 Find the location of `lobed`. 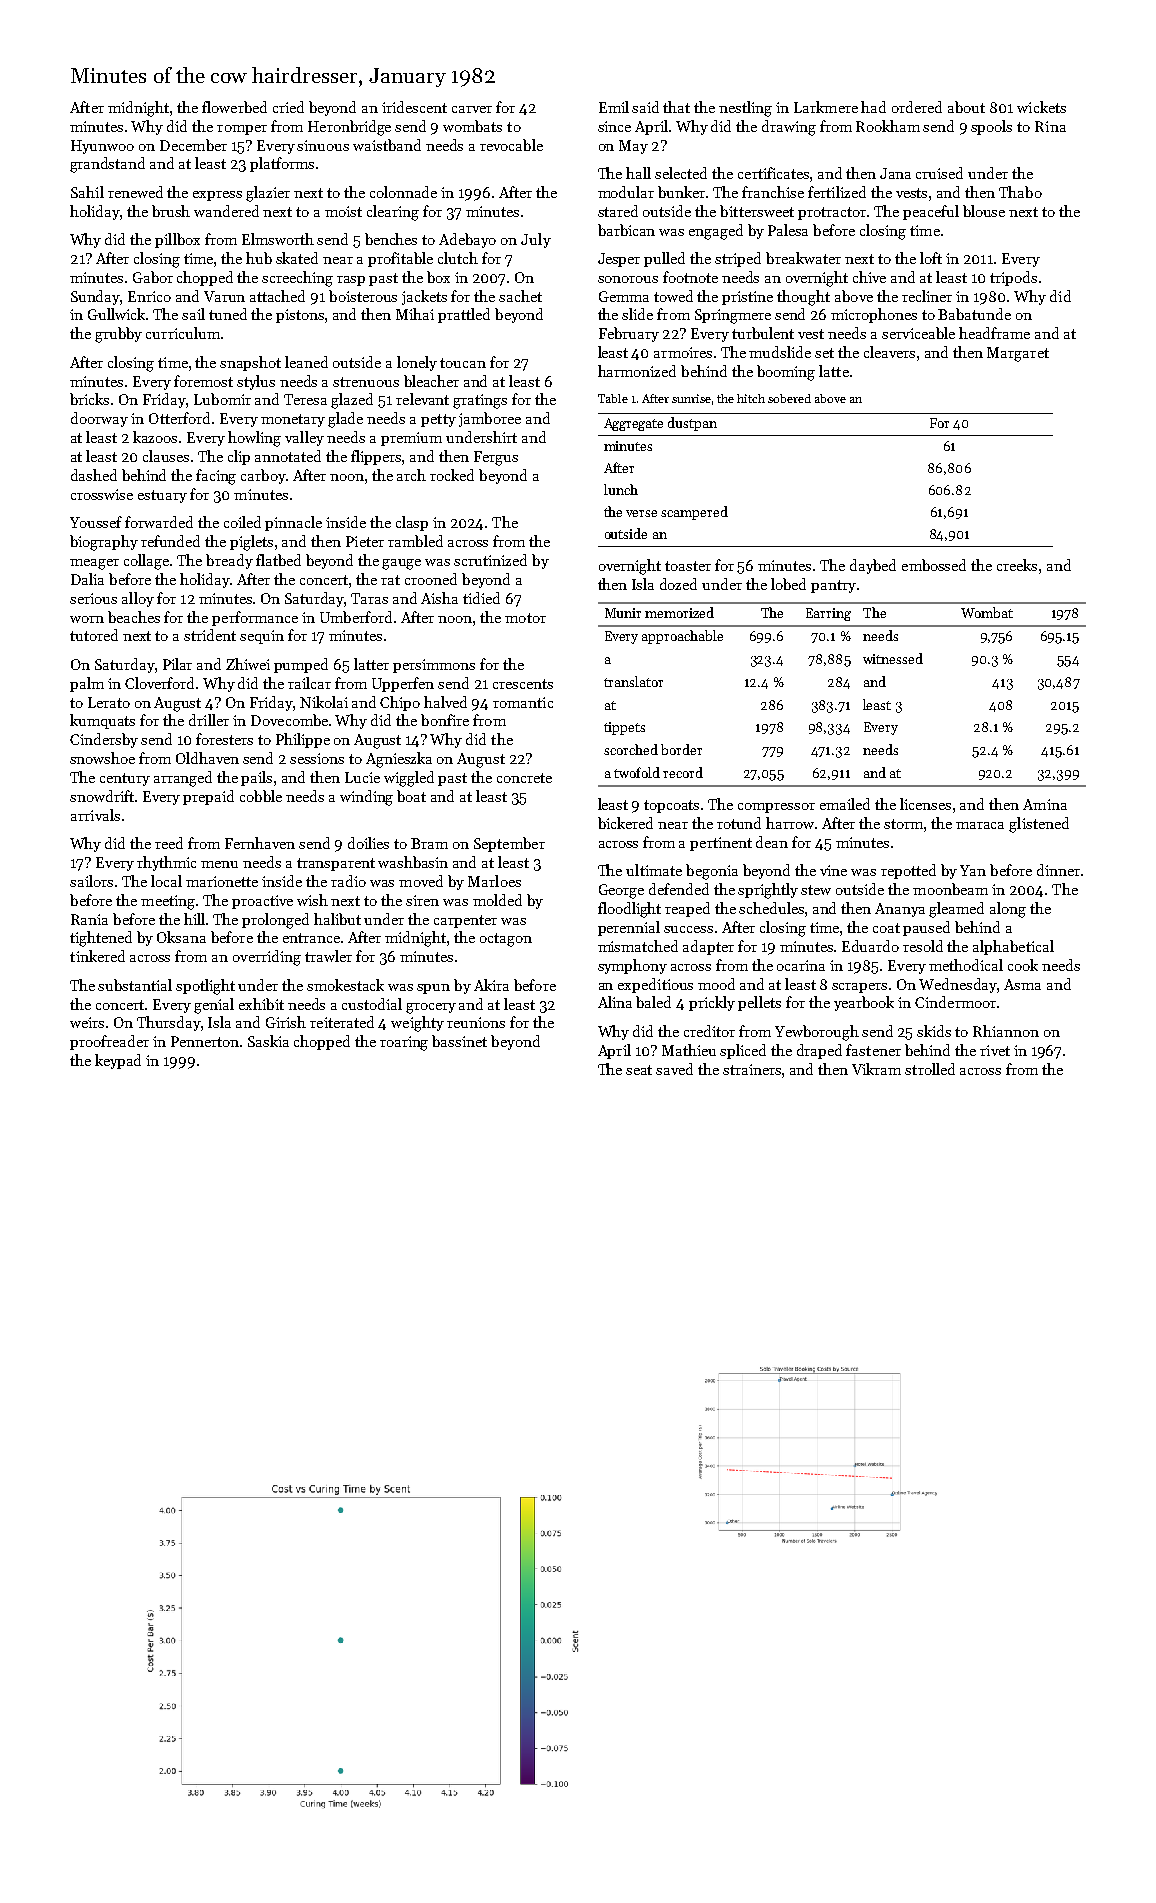

lobed is located at coordinates (788, 584).
